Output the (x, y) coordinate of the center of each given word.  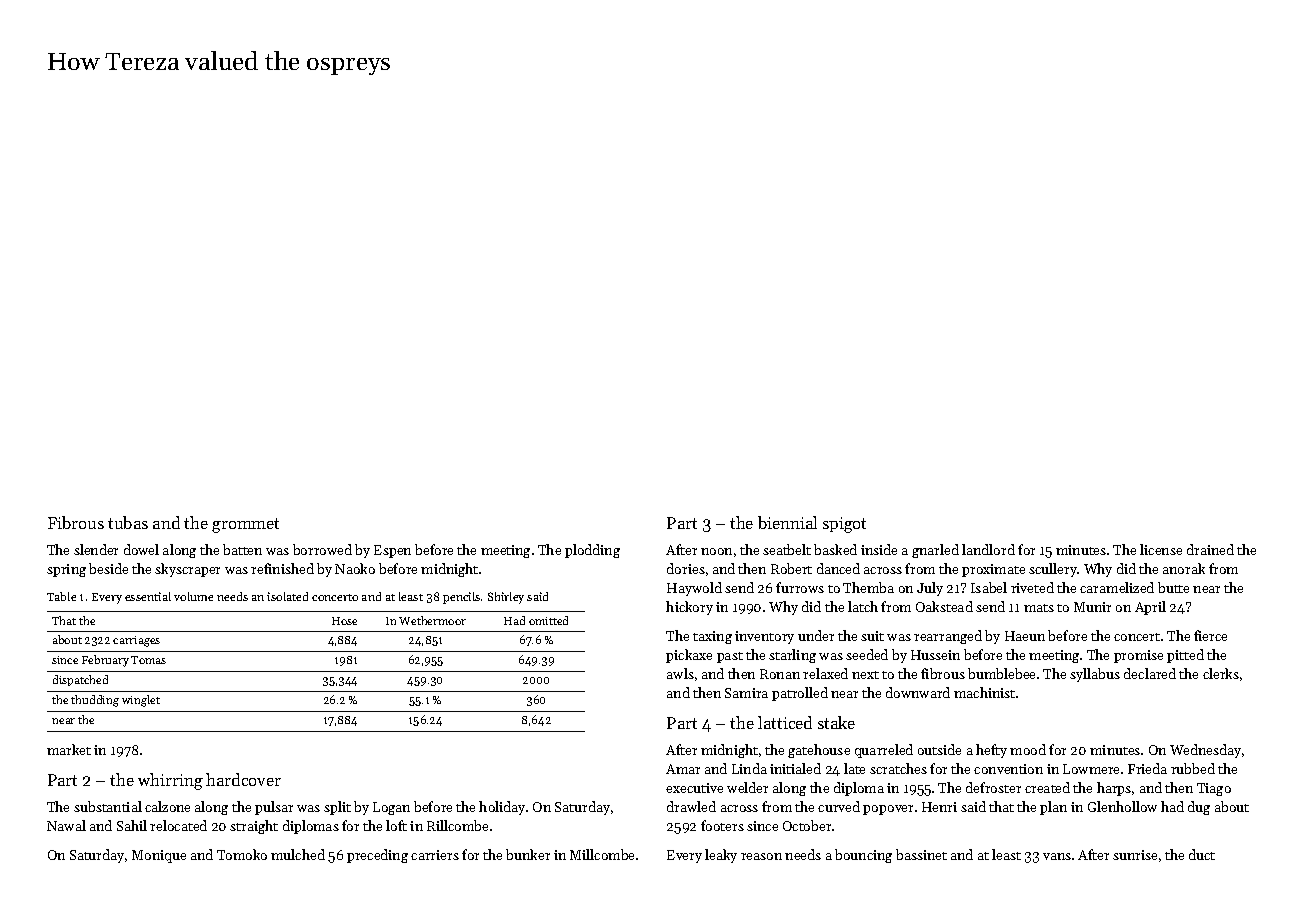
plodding (592, 551)
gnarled (935, 551)
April (1150, 608)
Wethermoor (432, 620)
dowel (141, 549)
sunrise (1135, 855)
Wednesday (1205, 751)
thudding (95, 701)
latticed (785, 722)
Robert (791, 568)
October (807, 825)
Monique (159, 856)
